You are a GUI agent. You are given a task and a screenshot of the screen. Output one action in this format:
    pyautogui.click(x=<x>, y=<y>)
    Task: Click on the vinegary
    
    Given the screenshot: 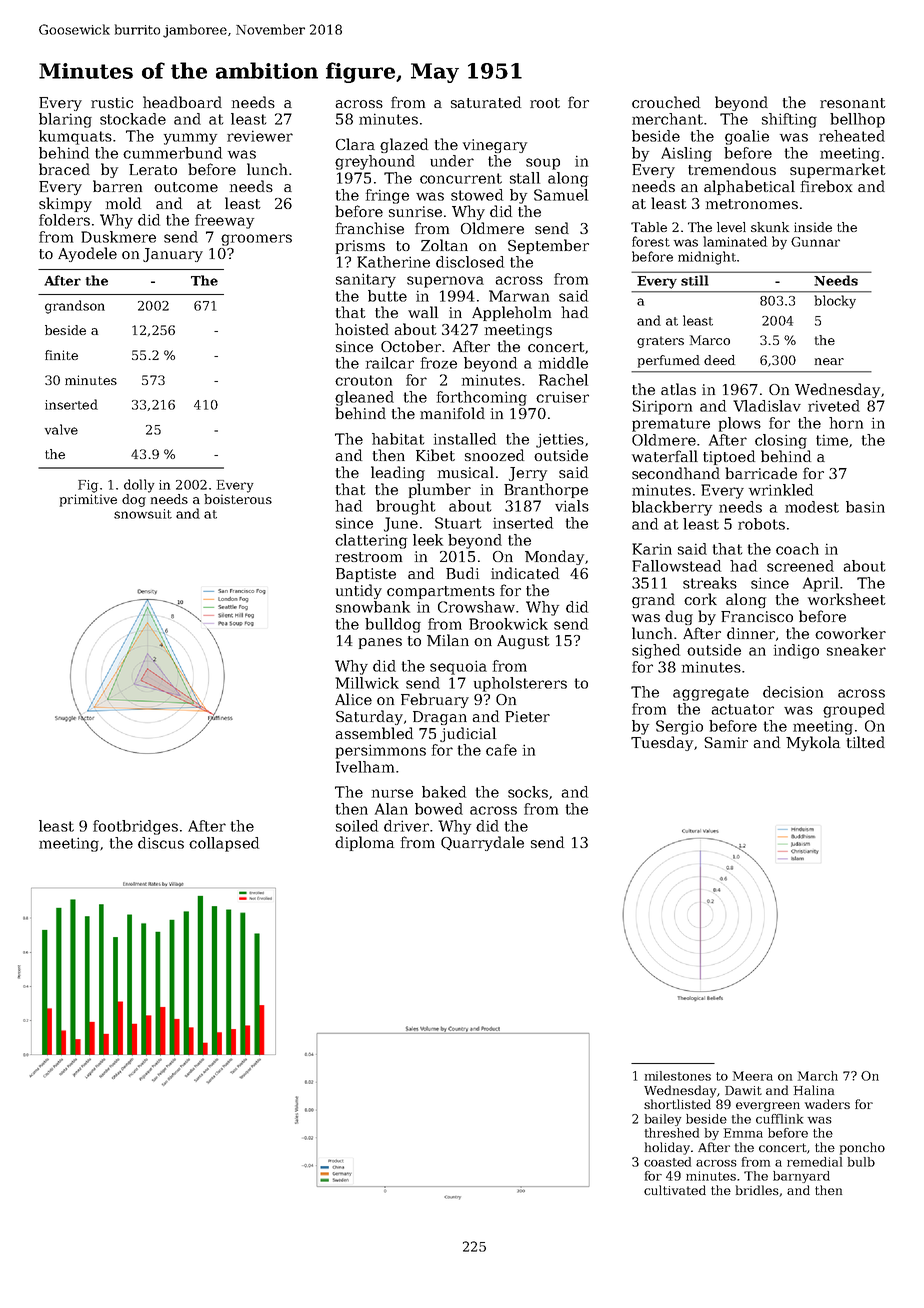 What is the action you would take?
    pyautogui.click(x=495, y=146)
